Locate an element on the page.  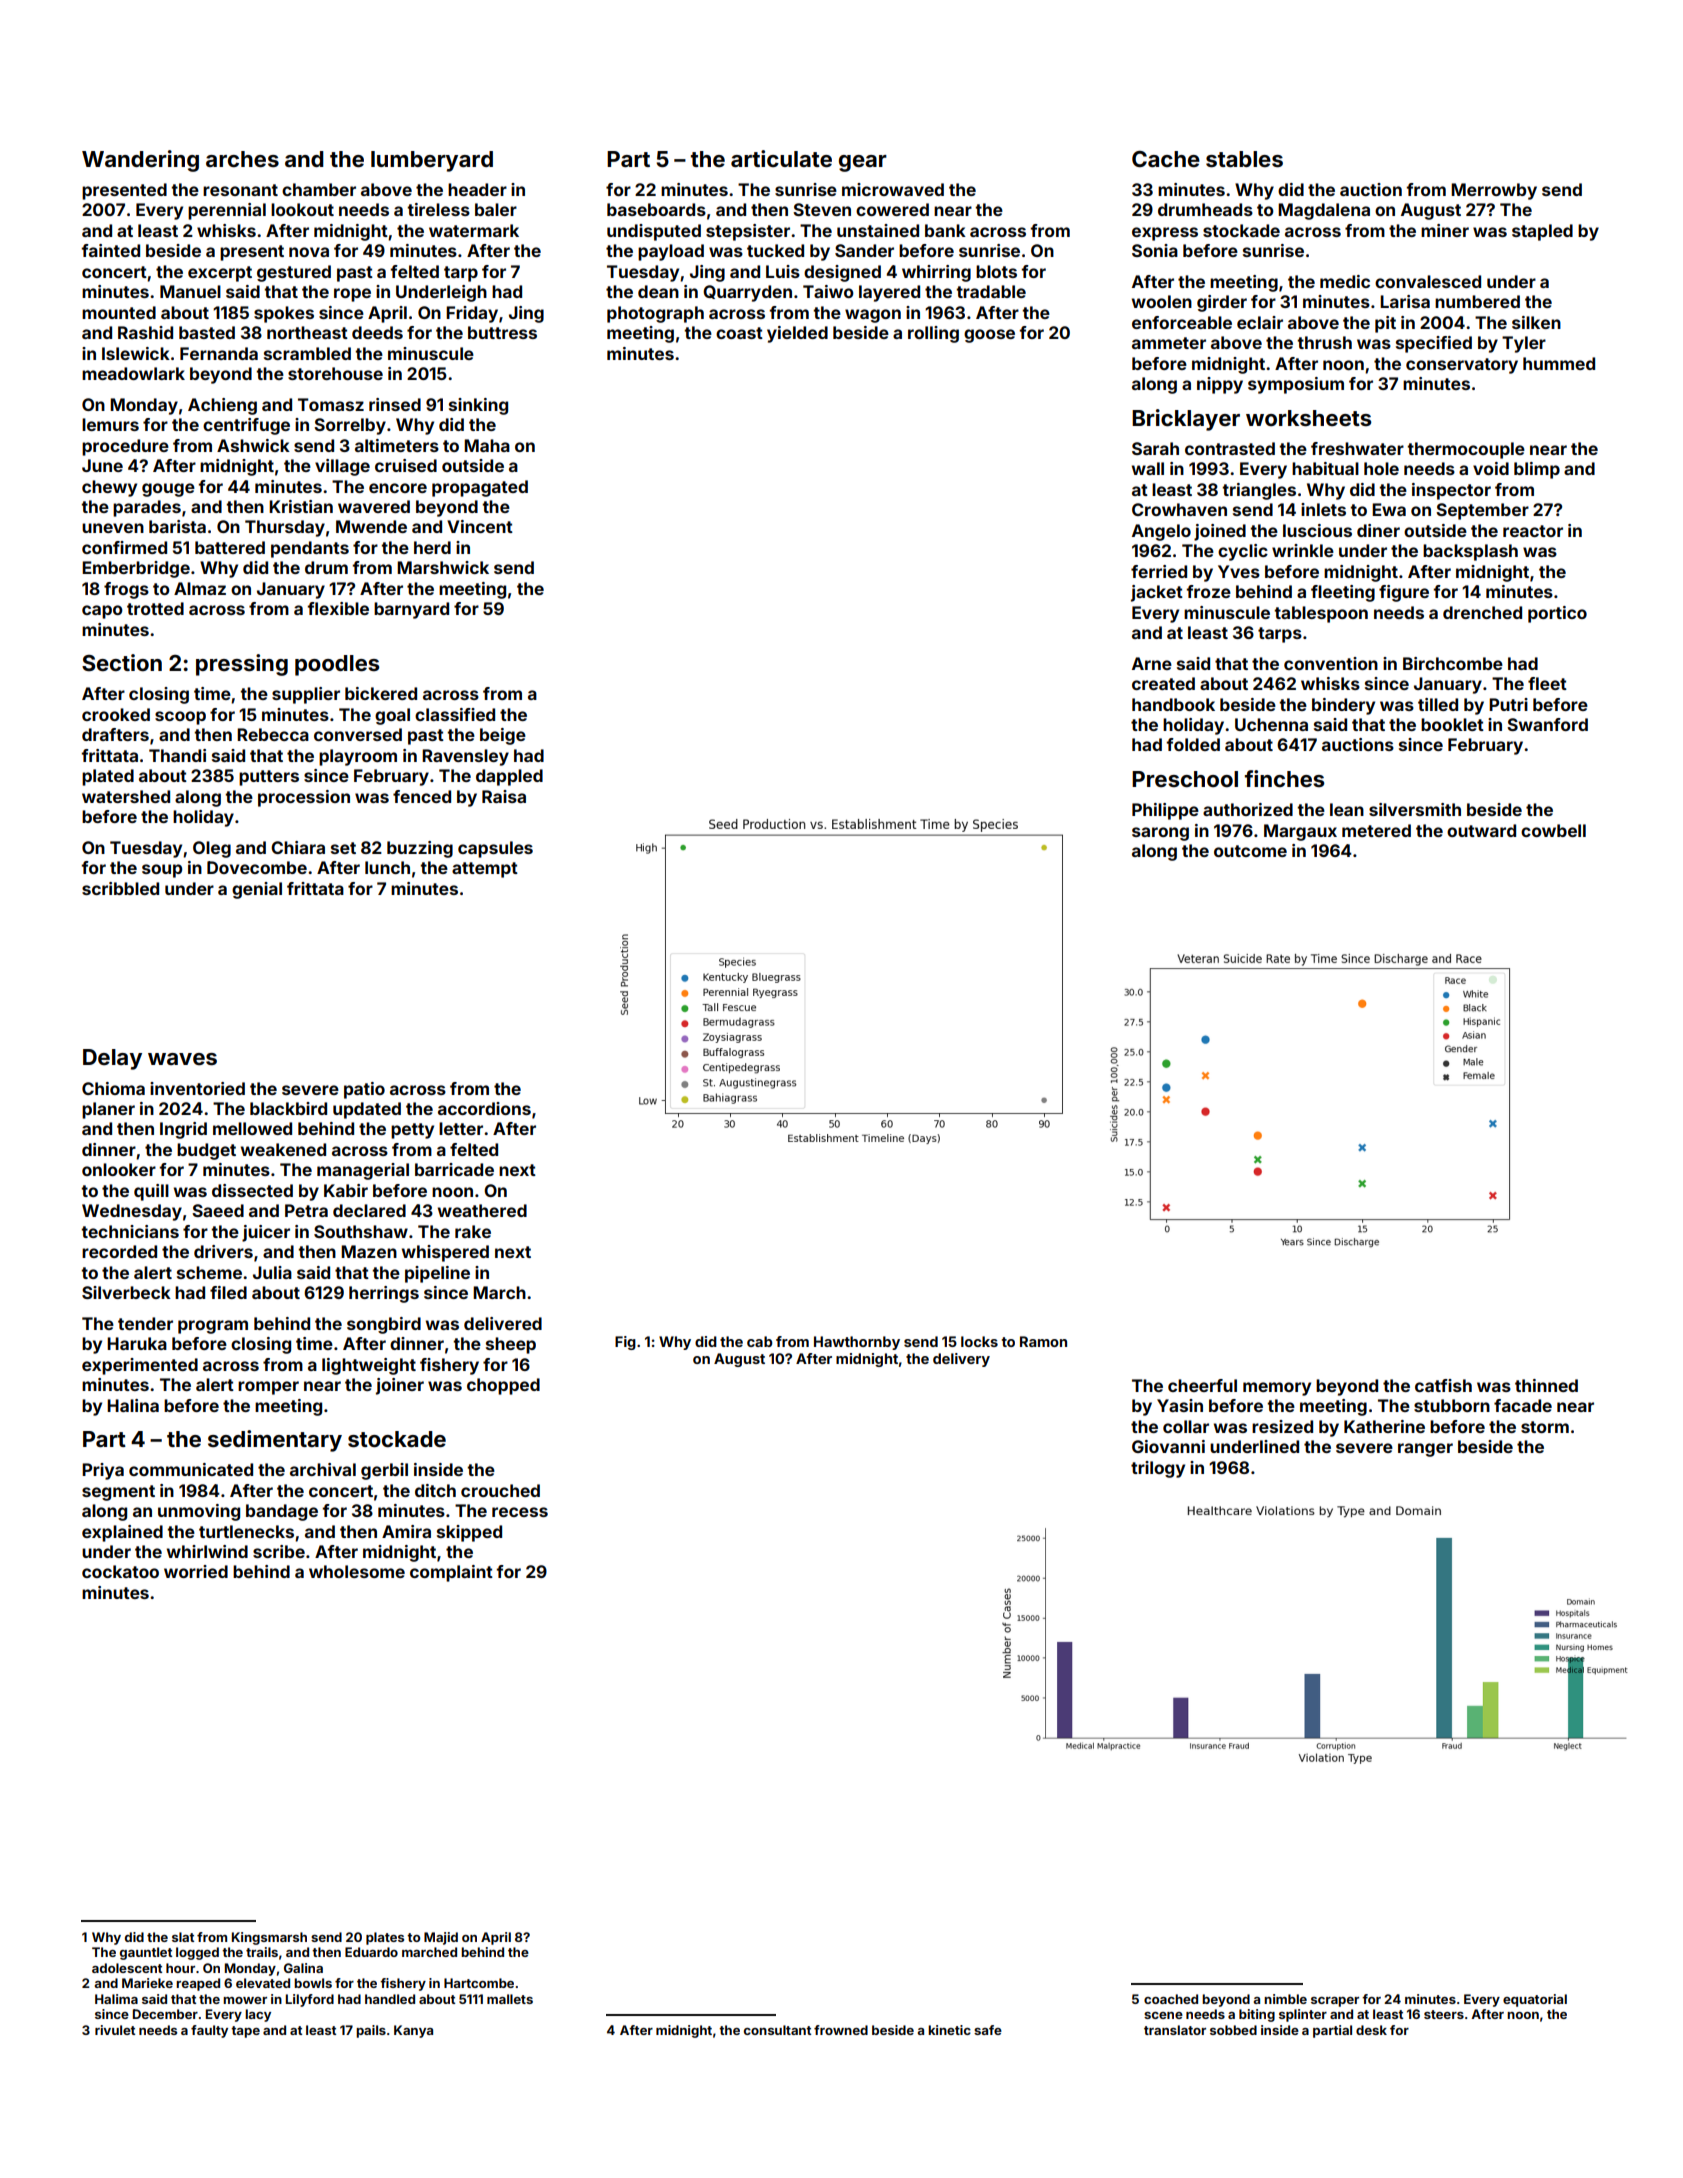
conservatory is located at coordinates (1462, 366).
